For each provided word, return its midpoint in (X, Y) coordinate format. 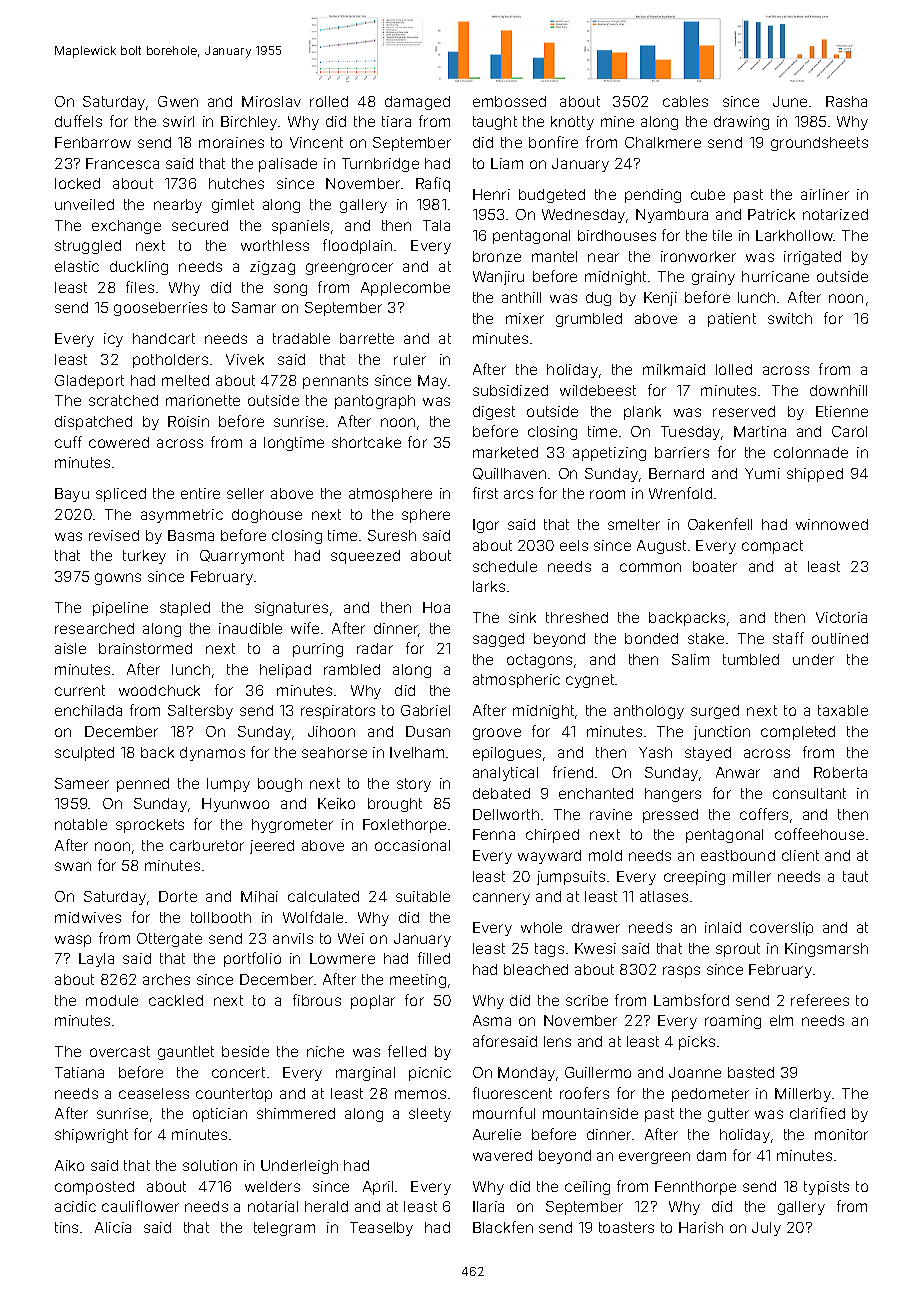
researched (94, 628)
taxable (843, 710)
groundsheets (819, 144)
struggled (88, 247)
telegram (284, 1229)
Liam (507, 163)
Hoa (436, 607)
